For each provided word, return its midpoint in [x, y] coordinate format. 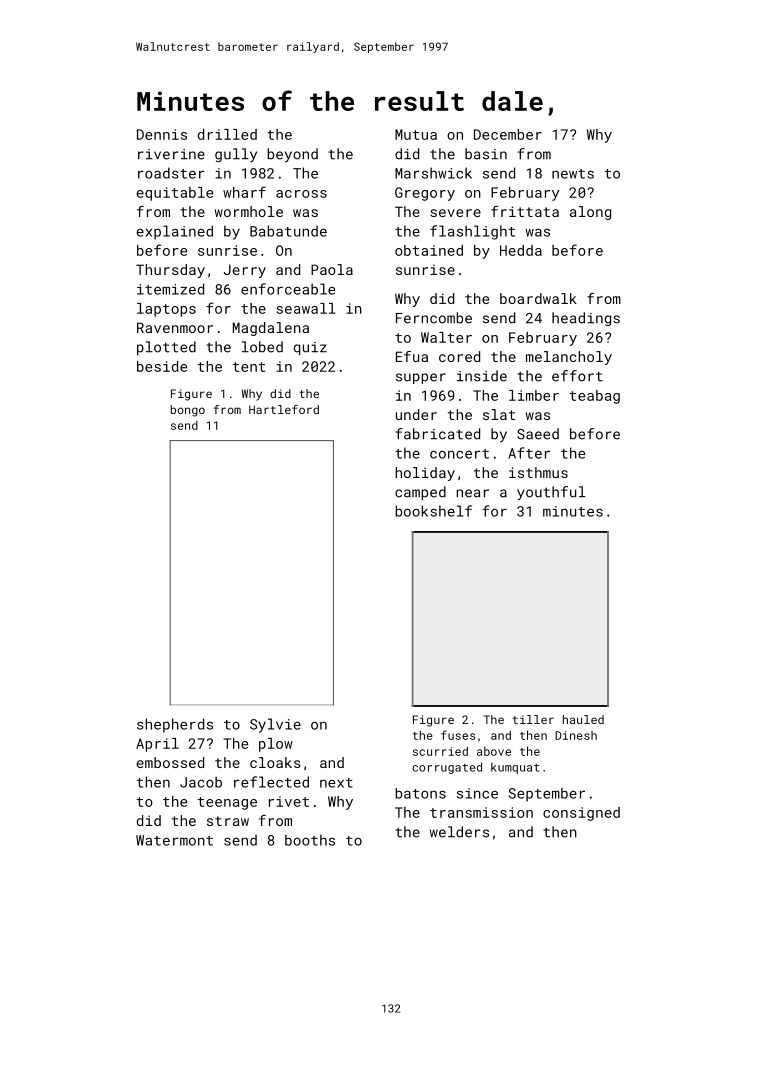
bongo [188, 411]
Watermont [174, 840]
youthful [551, 493]
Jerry [245, 271]
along [590, 213]
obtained [429, 250]
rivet [289, 801]
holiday [425, 474]
